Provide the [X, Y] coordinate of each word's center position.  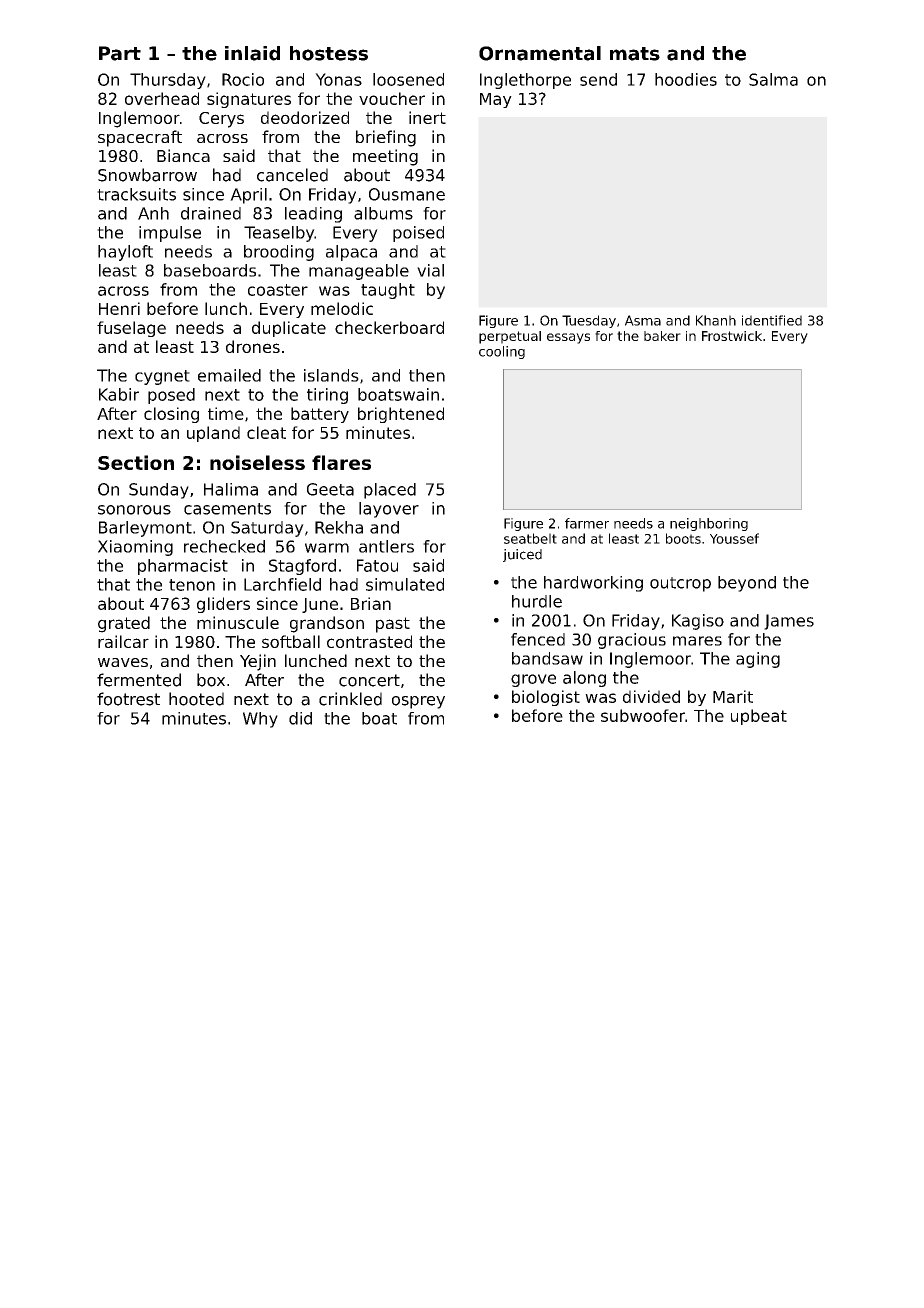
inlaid [252, 53]
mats [635, 54]
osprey [418, 702]
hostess [329, 53]
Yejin [258, 662]
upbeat [759, 717]
